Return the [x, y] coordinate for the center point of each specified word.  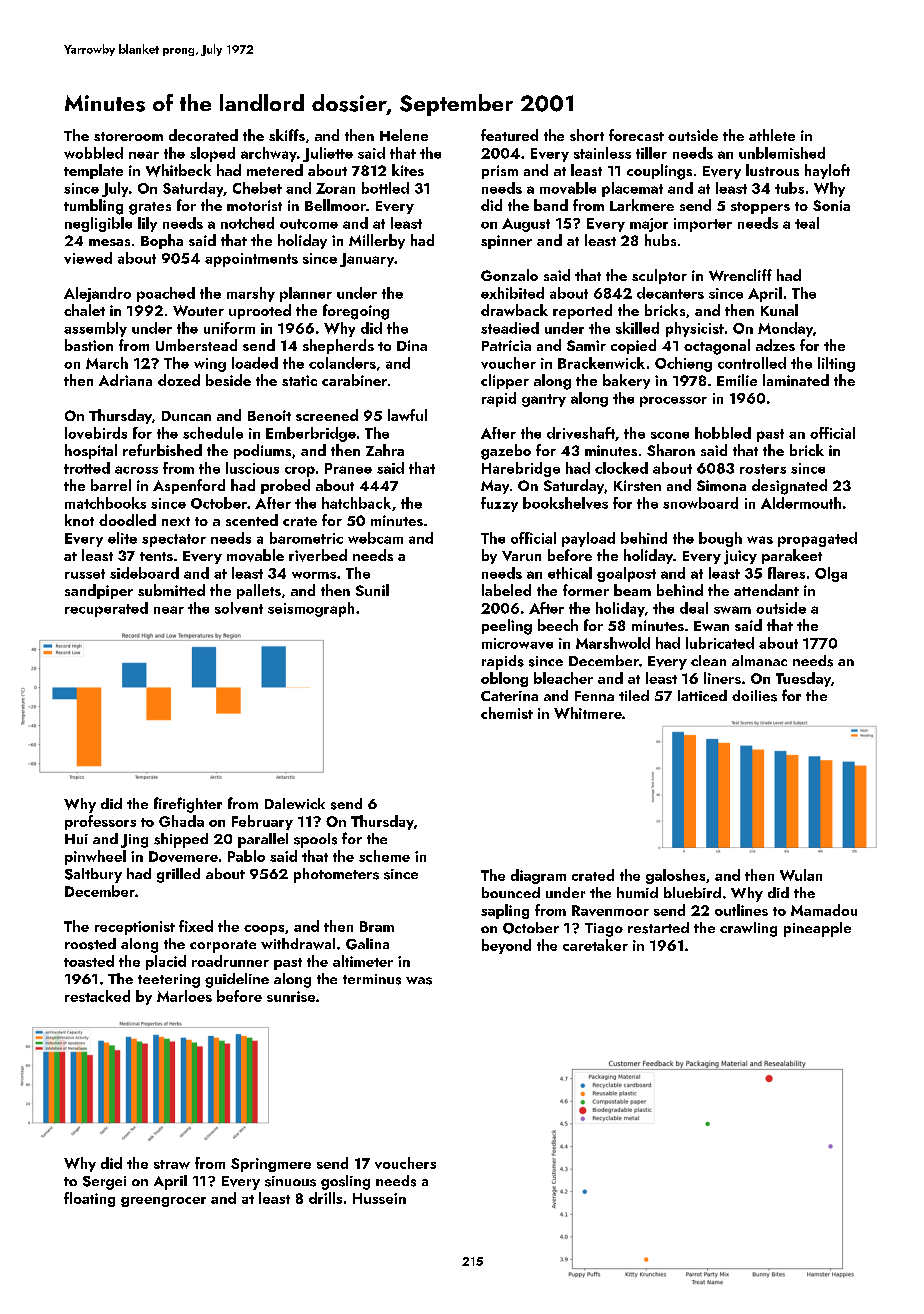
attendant [766, 590]
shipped [181, 840]
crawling [748, 929]
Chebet [257, 188]
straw [172, 1164]
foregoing [356, 312]
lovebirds [96, 433]
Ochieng [683, 364]
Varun [521, 556]
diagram [538, 876]
